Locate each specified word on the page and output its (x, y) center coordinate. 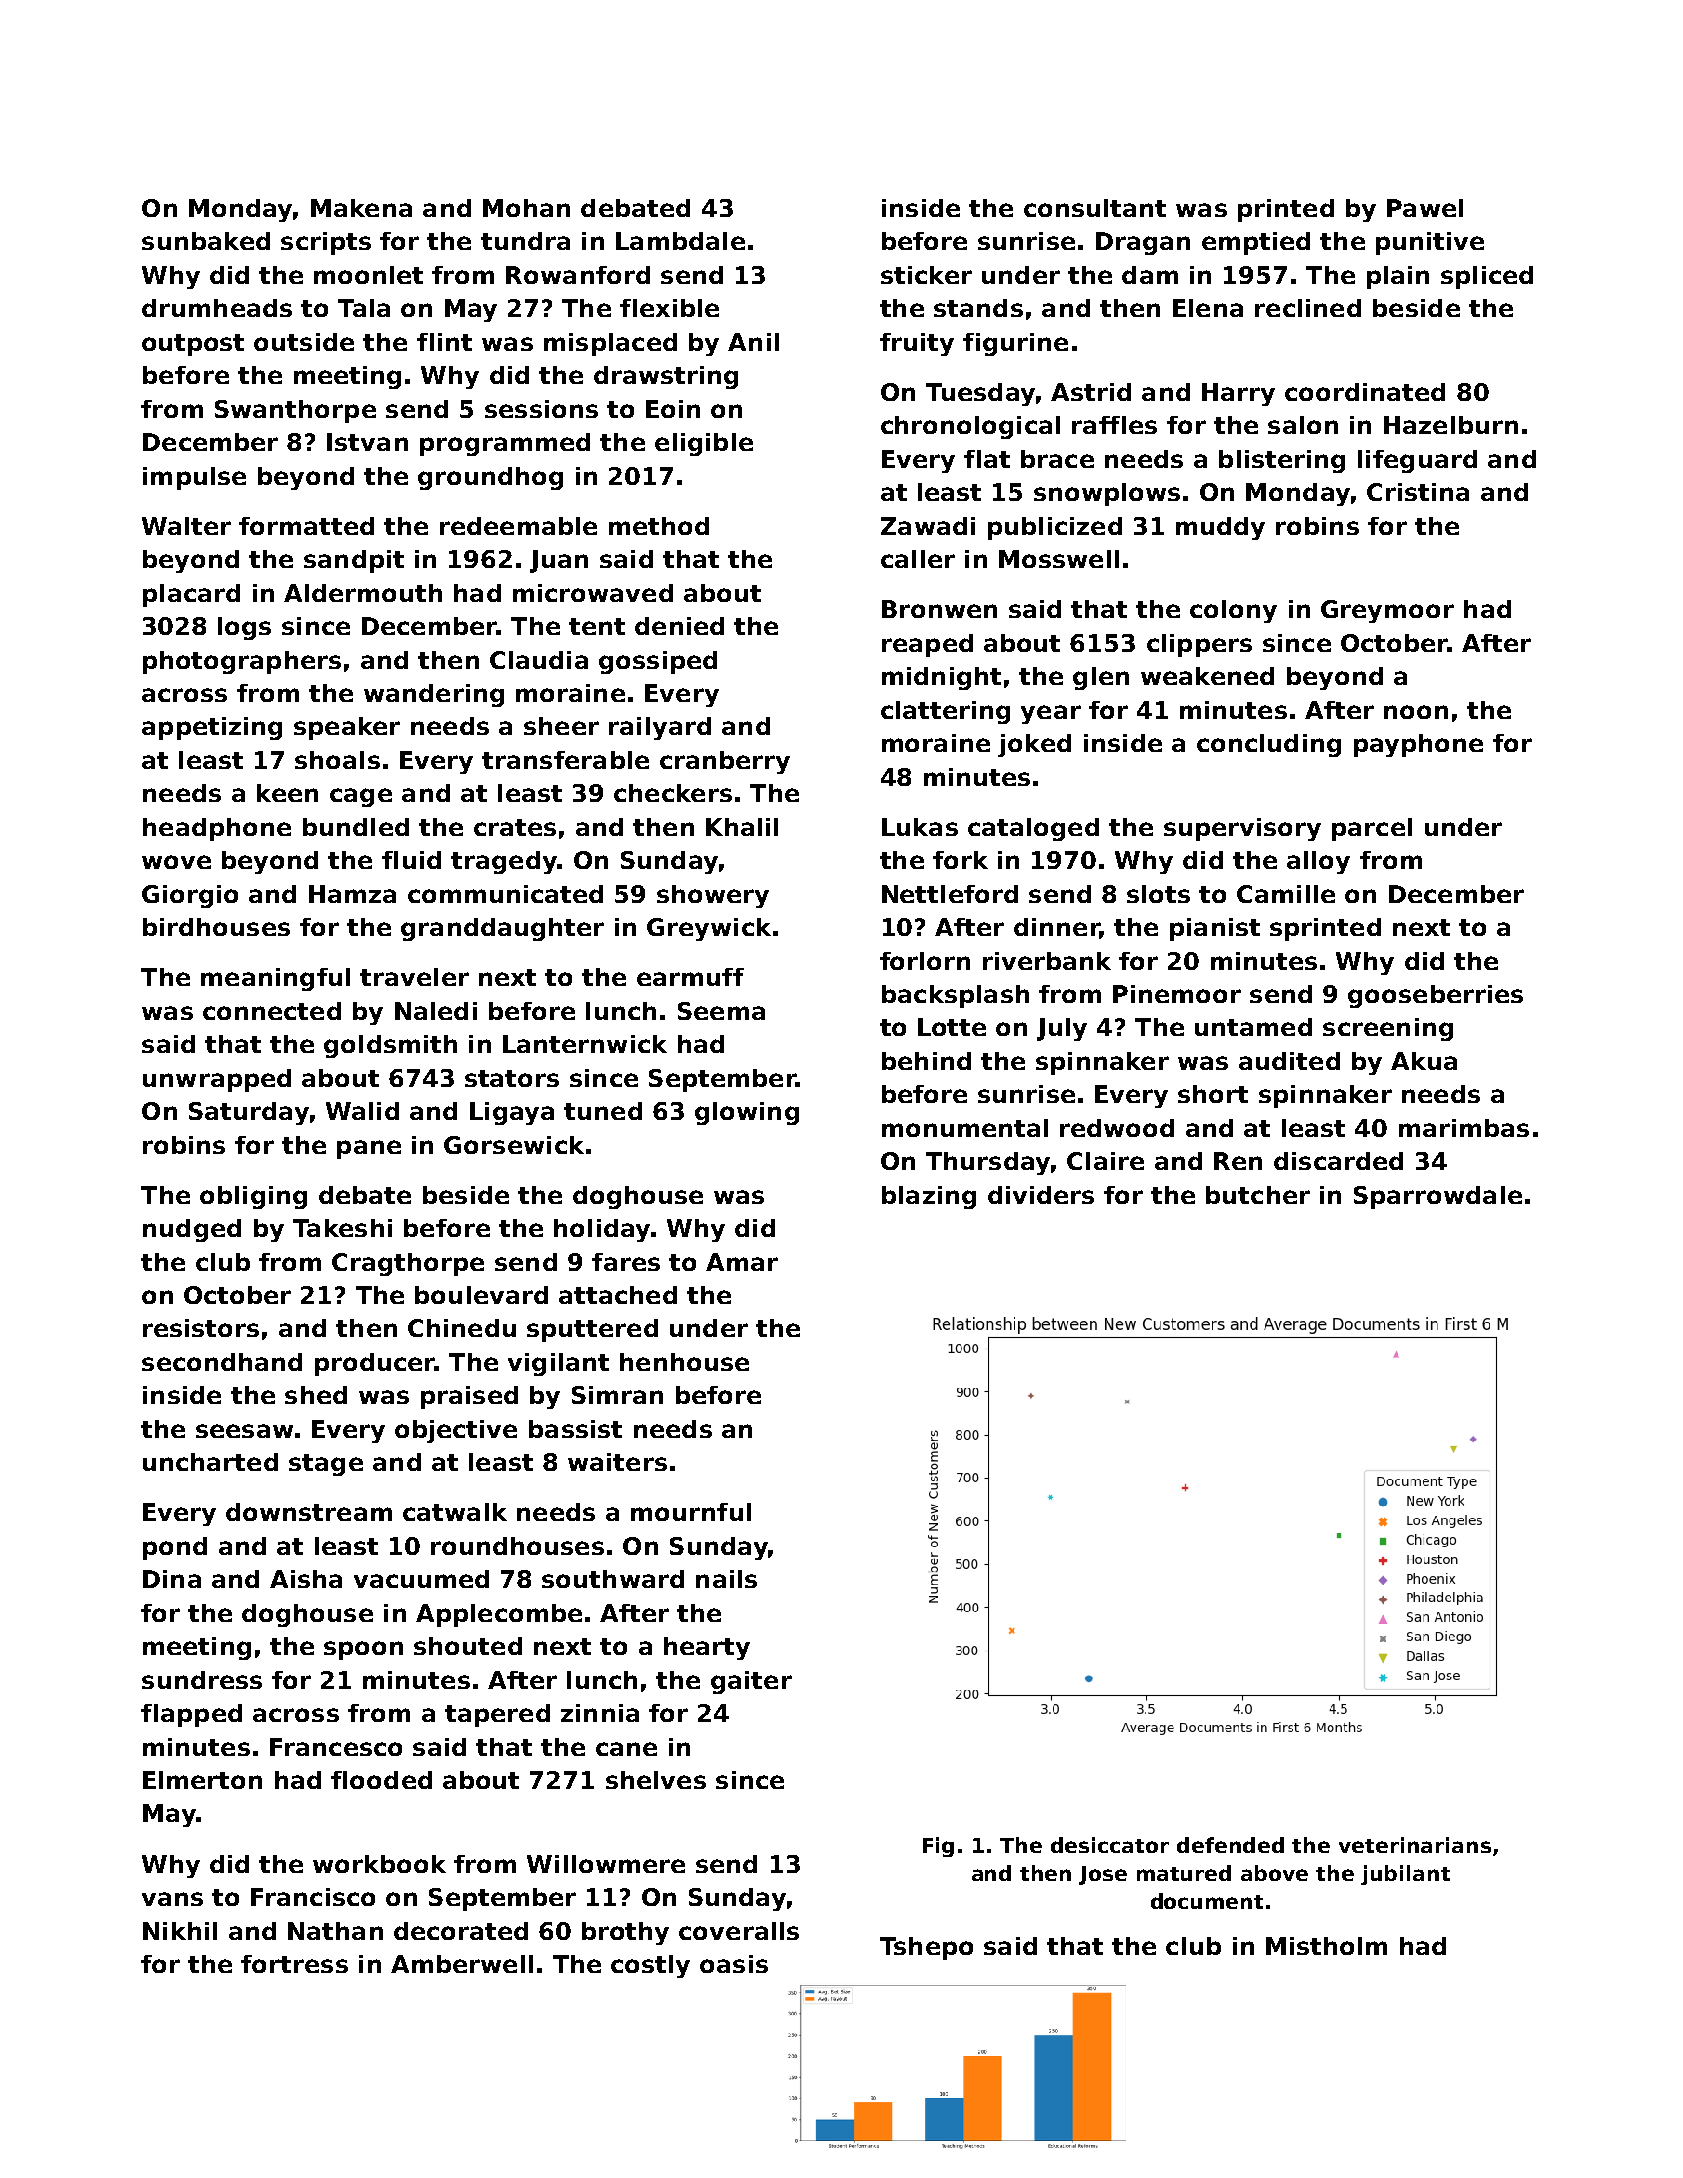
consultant (1095, 208)
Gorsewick (514, 1145)
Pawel (1425, 208)
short (1213, 1094)
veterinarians (1415, 1845)
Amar (742, 1262)
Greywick (709, 929)
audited (1289, 1061)
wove (176, 862)
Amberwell (462, 1964)
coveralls (739, 1931)
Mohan (526, 208)
